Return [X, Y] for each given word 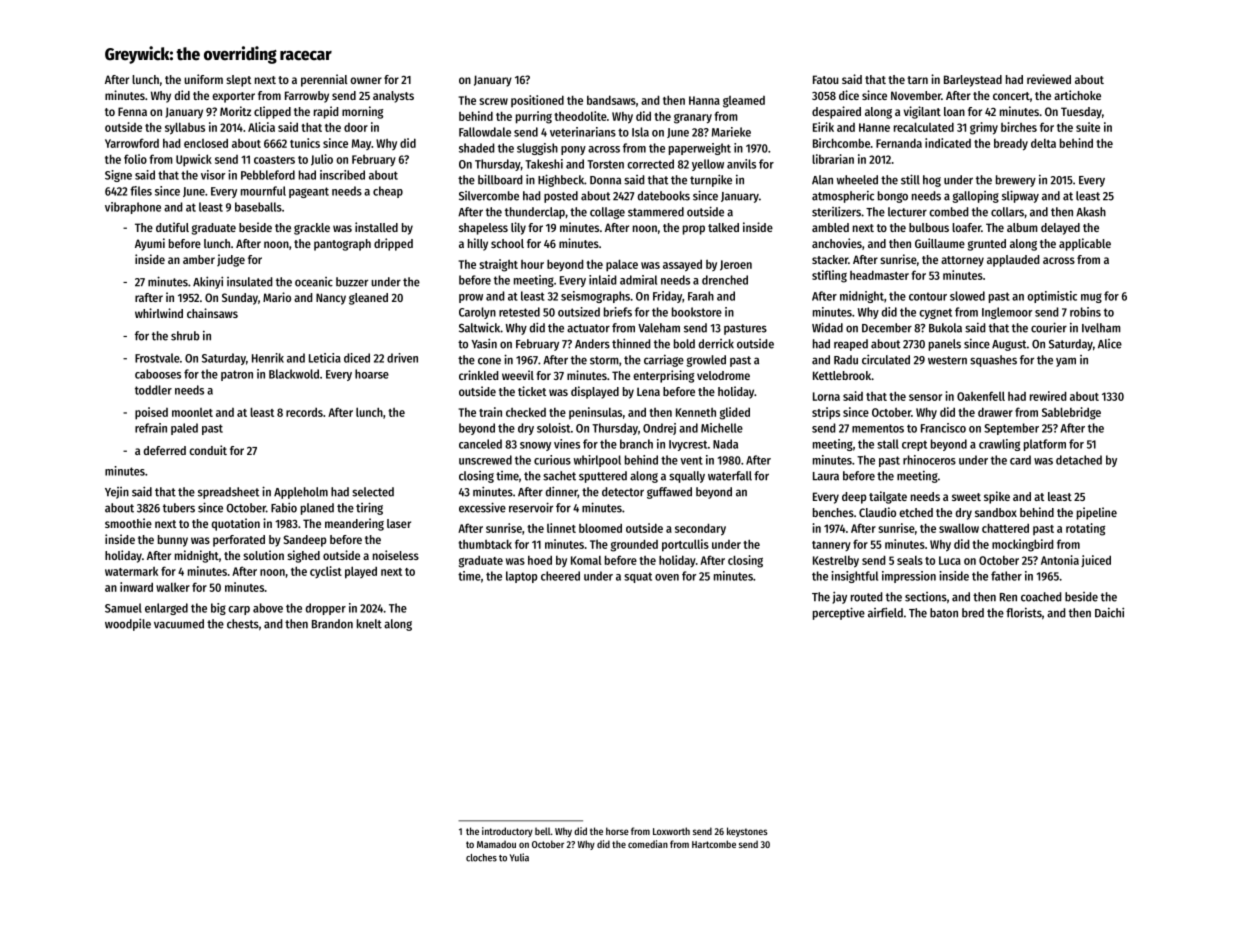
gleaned [368, 299]
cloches [481, 858]
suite [1088, 127]
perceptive [839, 613]
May [361, 144]
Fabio [284, 507]
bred [973, 613]
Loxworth [671, 831]
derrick [716, 344]
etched [916, 512]
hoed [540, 560]
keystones [747, 832]
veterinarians [583, 132]
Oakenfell [981, 396]
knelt [369, 624]
